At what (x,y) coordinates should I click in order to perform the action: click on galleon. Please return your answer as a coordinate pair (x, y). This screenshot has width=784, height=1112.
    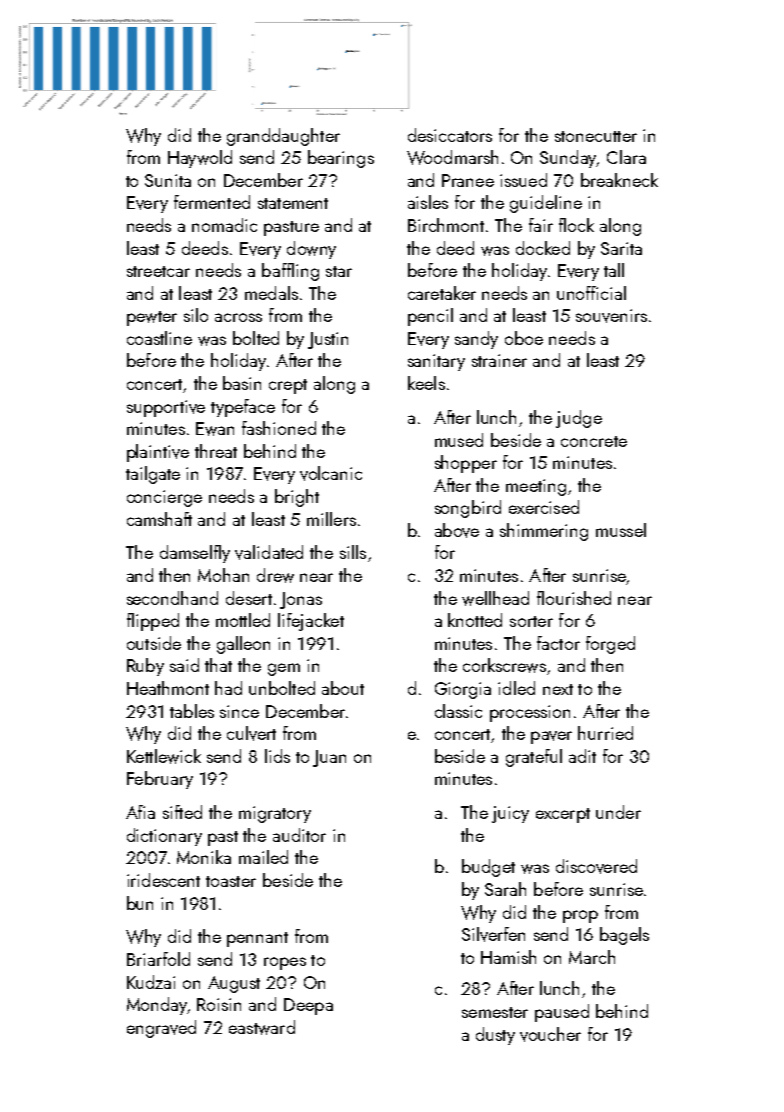
    Looking at the image, I should click on (243, 645).
